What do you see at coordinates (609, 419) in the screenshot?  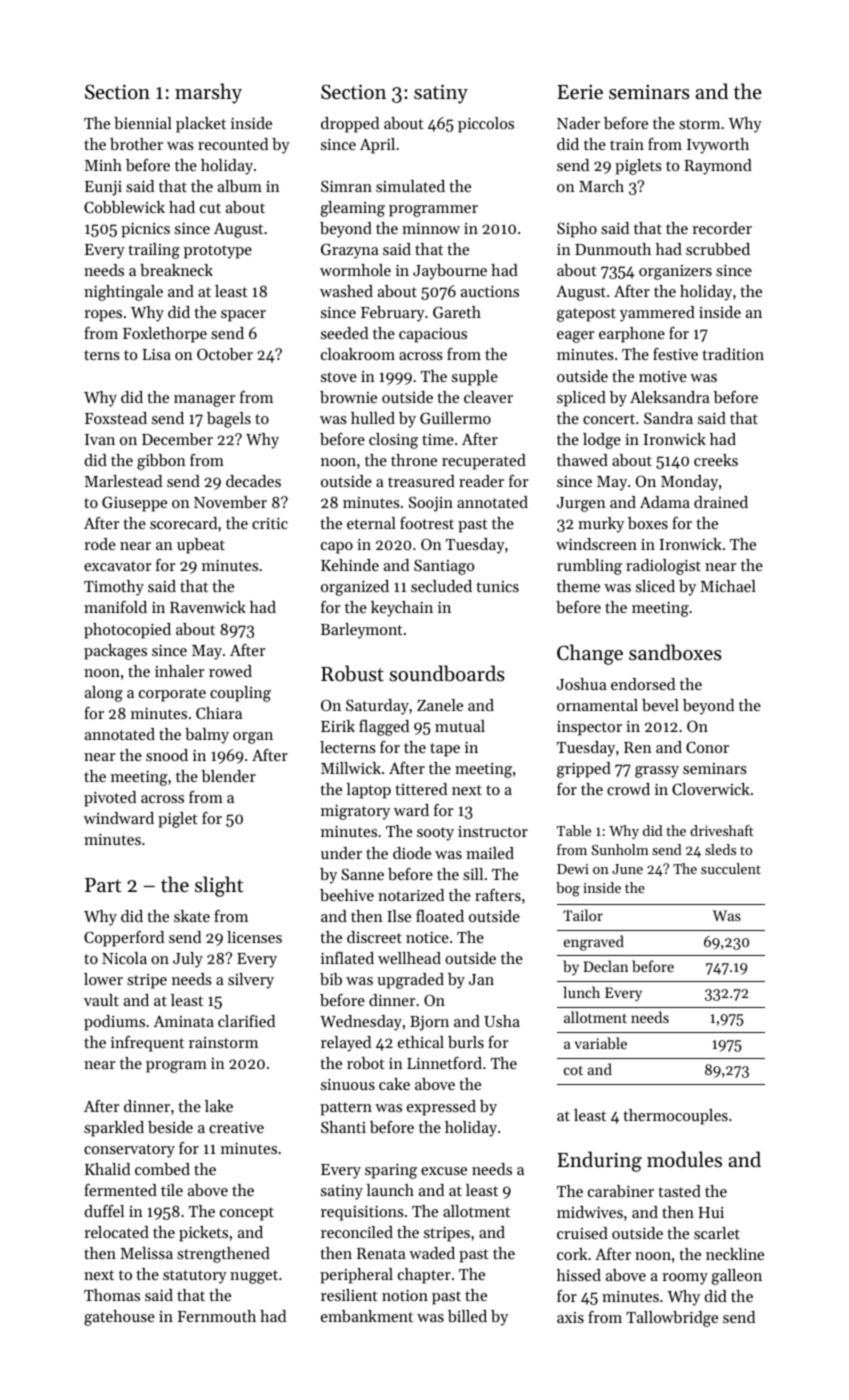 I see `concert` at bounding box center [609, 419].
